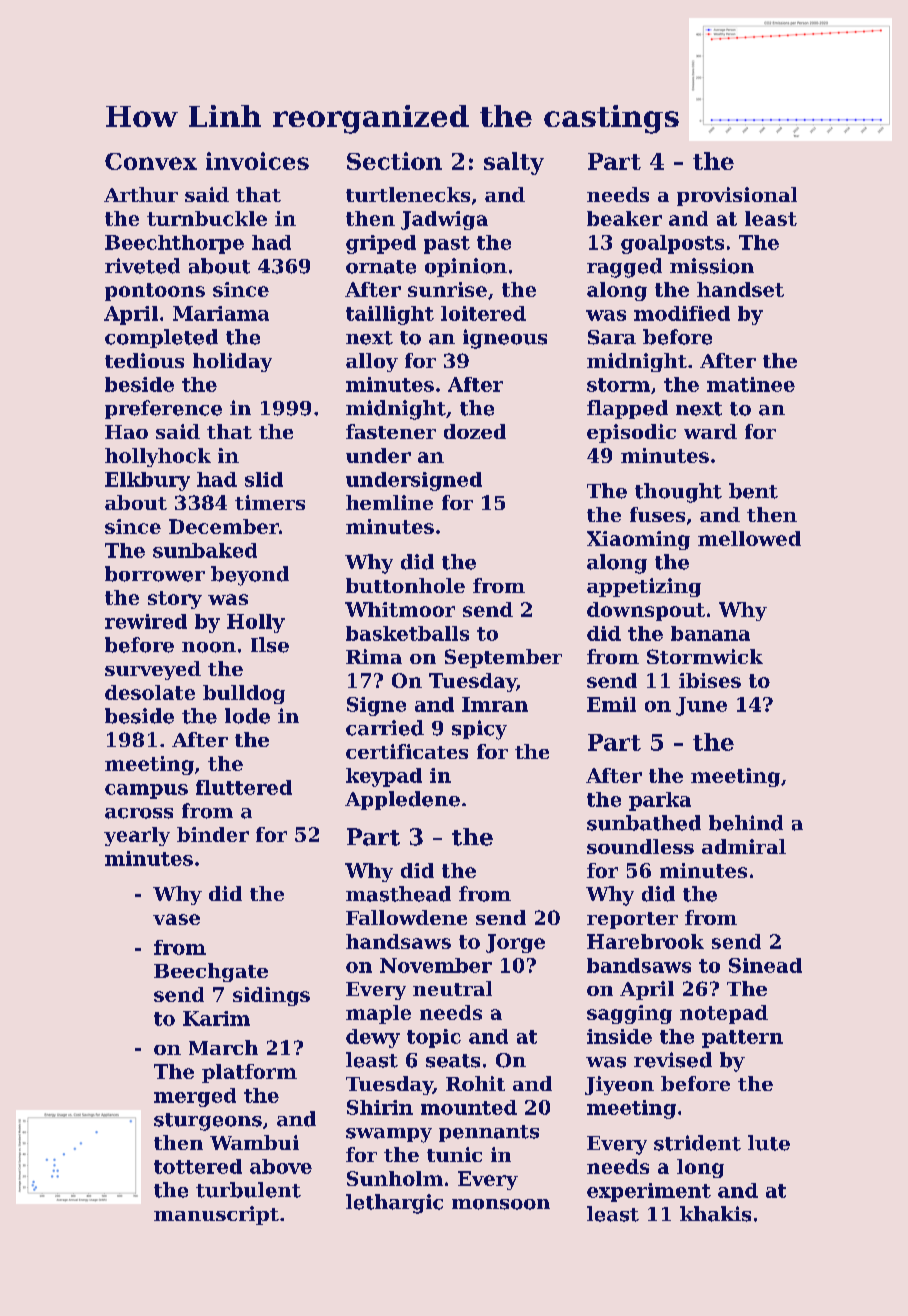  Describe the element at coordinates (737, 196) in the screenshot. I see `provisional` at that location.
